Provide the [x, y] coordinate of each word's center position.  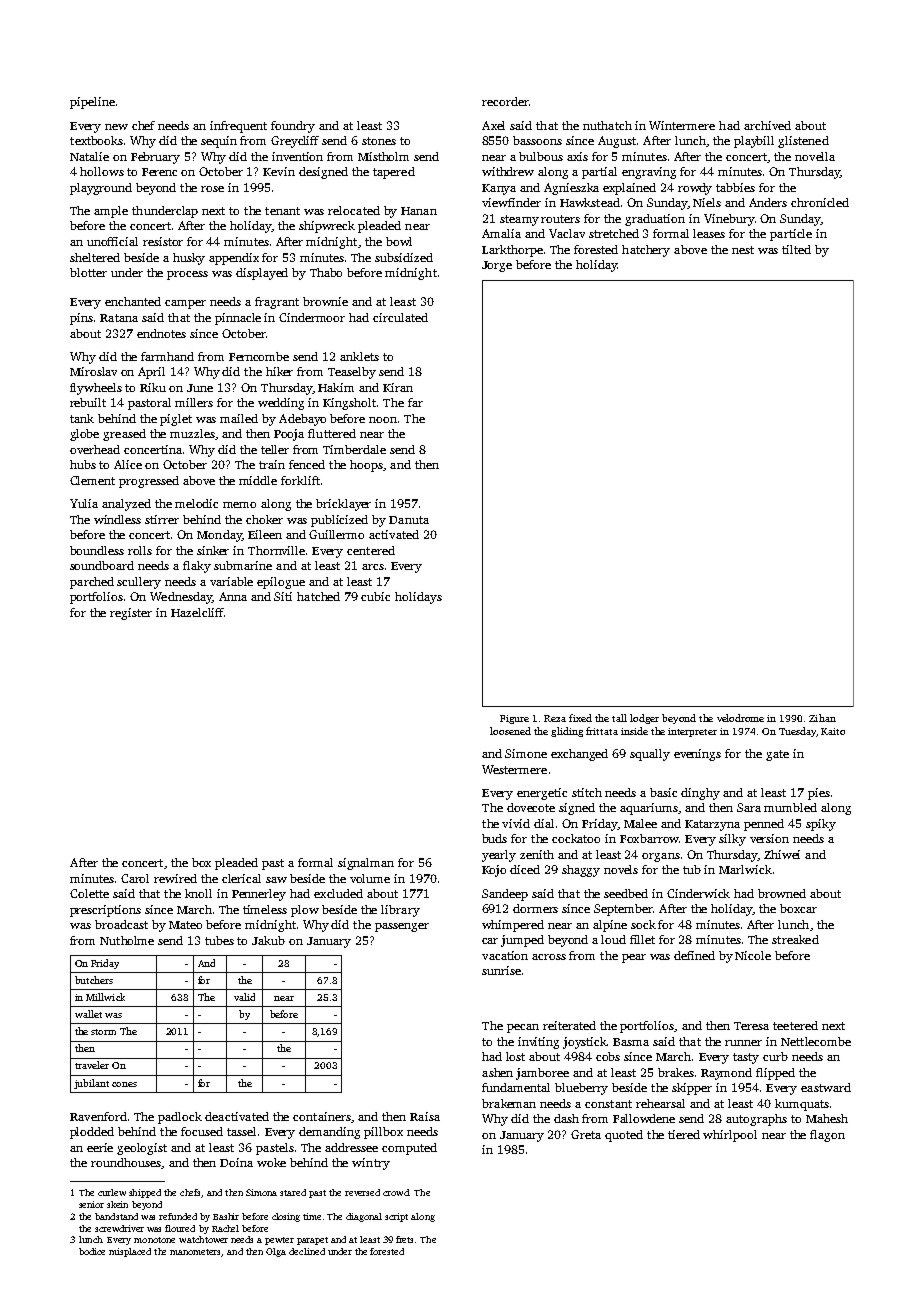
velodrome [740, 718]
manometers [196, 1253]
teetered [795, 1025]
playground [101, 189]
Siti [283, 596]
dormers [535, 908]
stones [379, 141]
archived [767, 125]
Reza [555, 718]
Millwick [105, 997]
